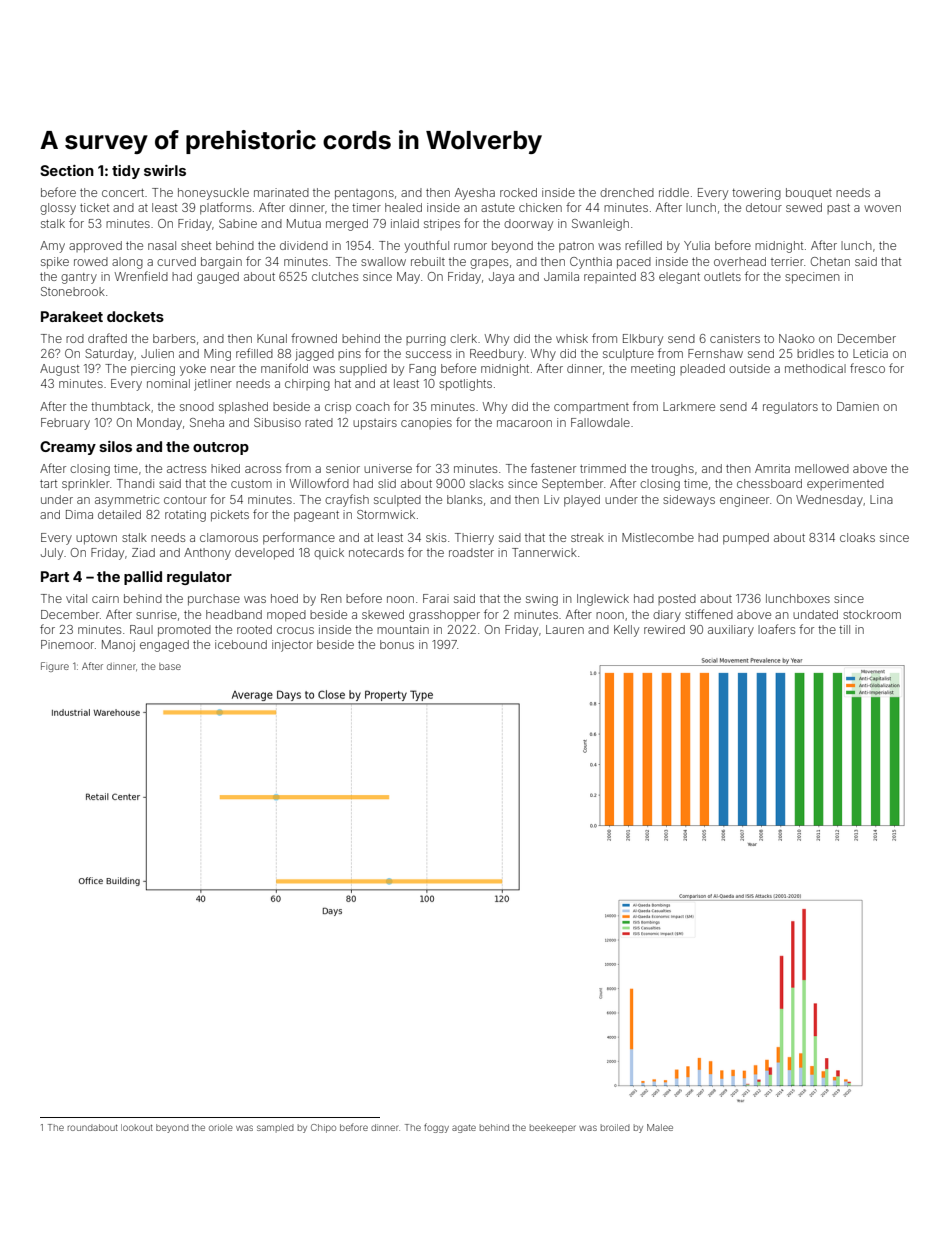 The image size is (952, 1233). I want to click on towering, so click(756, 194).
